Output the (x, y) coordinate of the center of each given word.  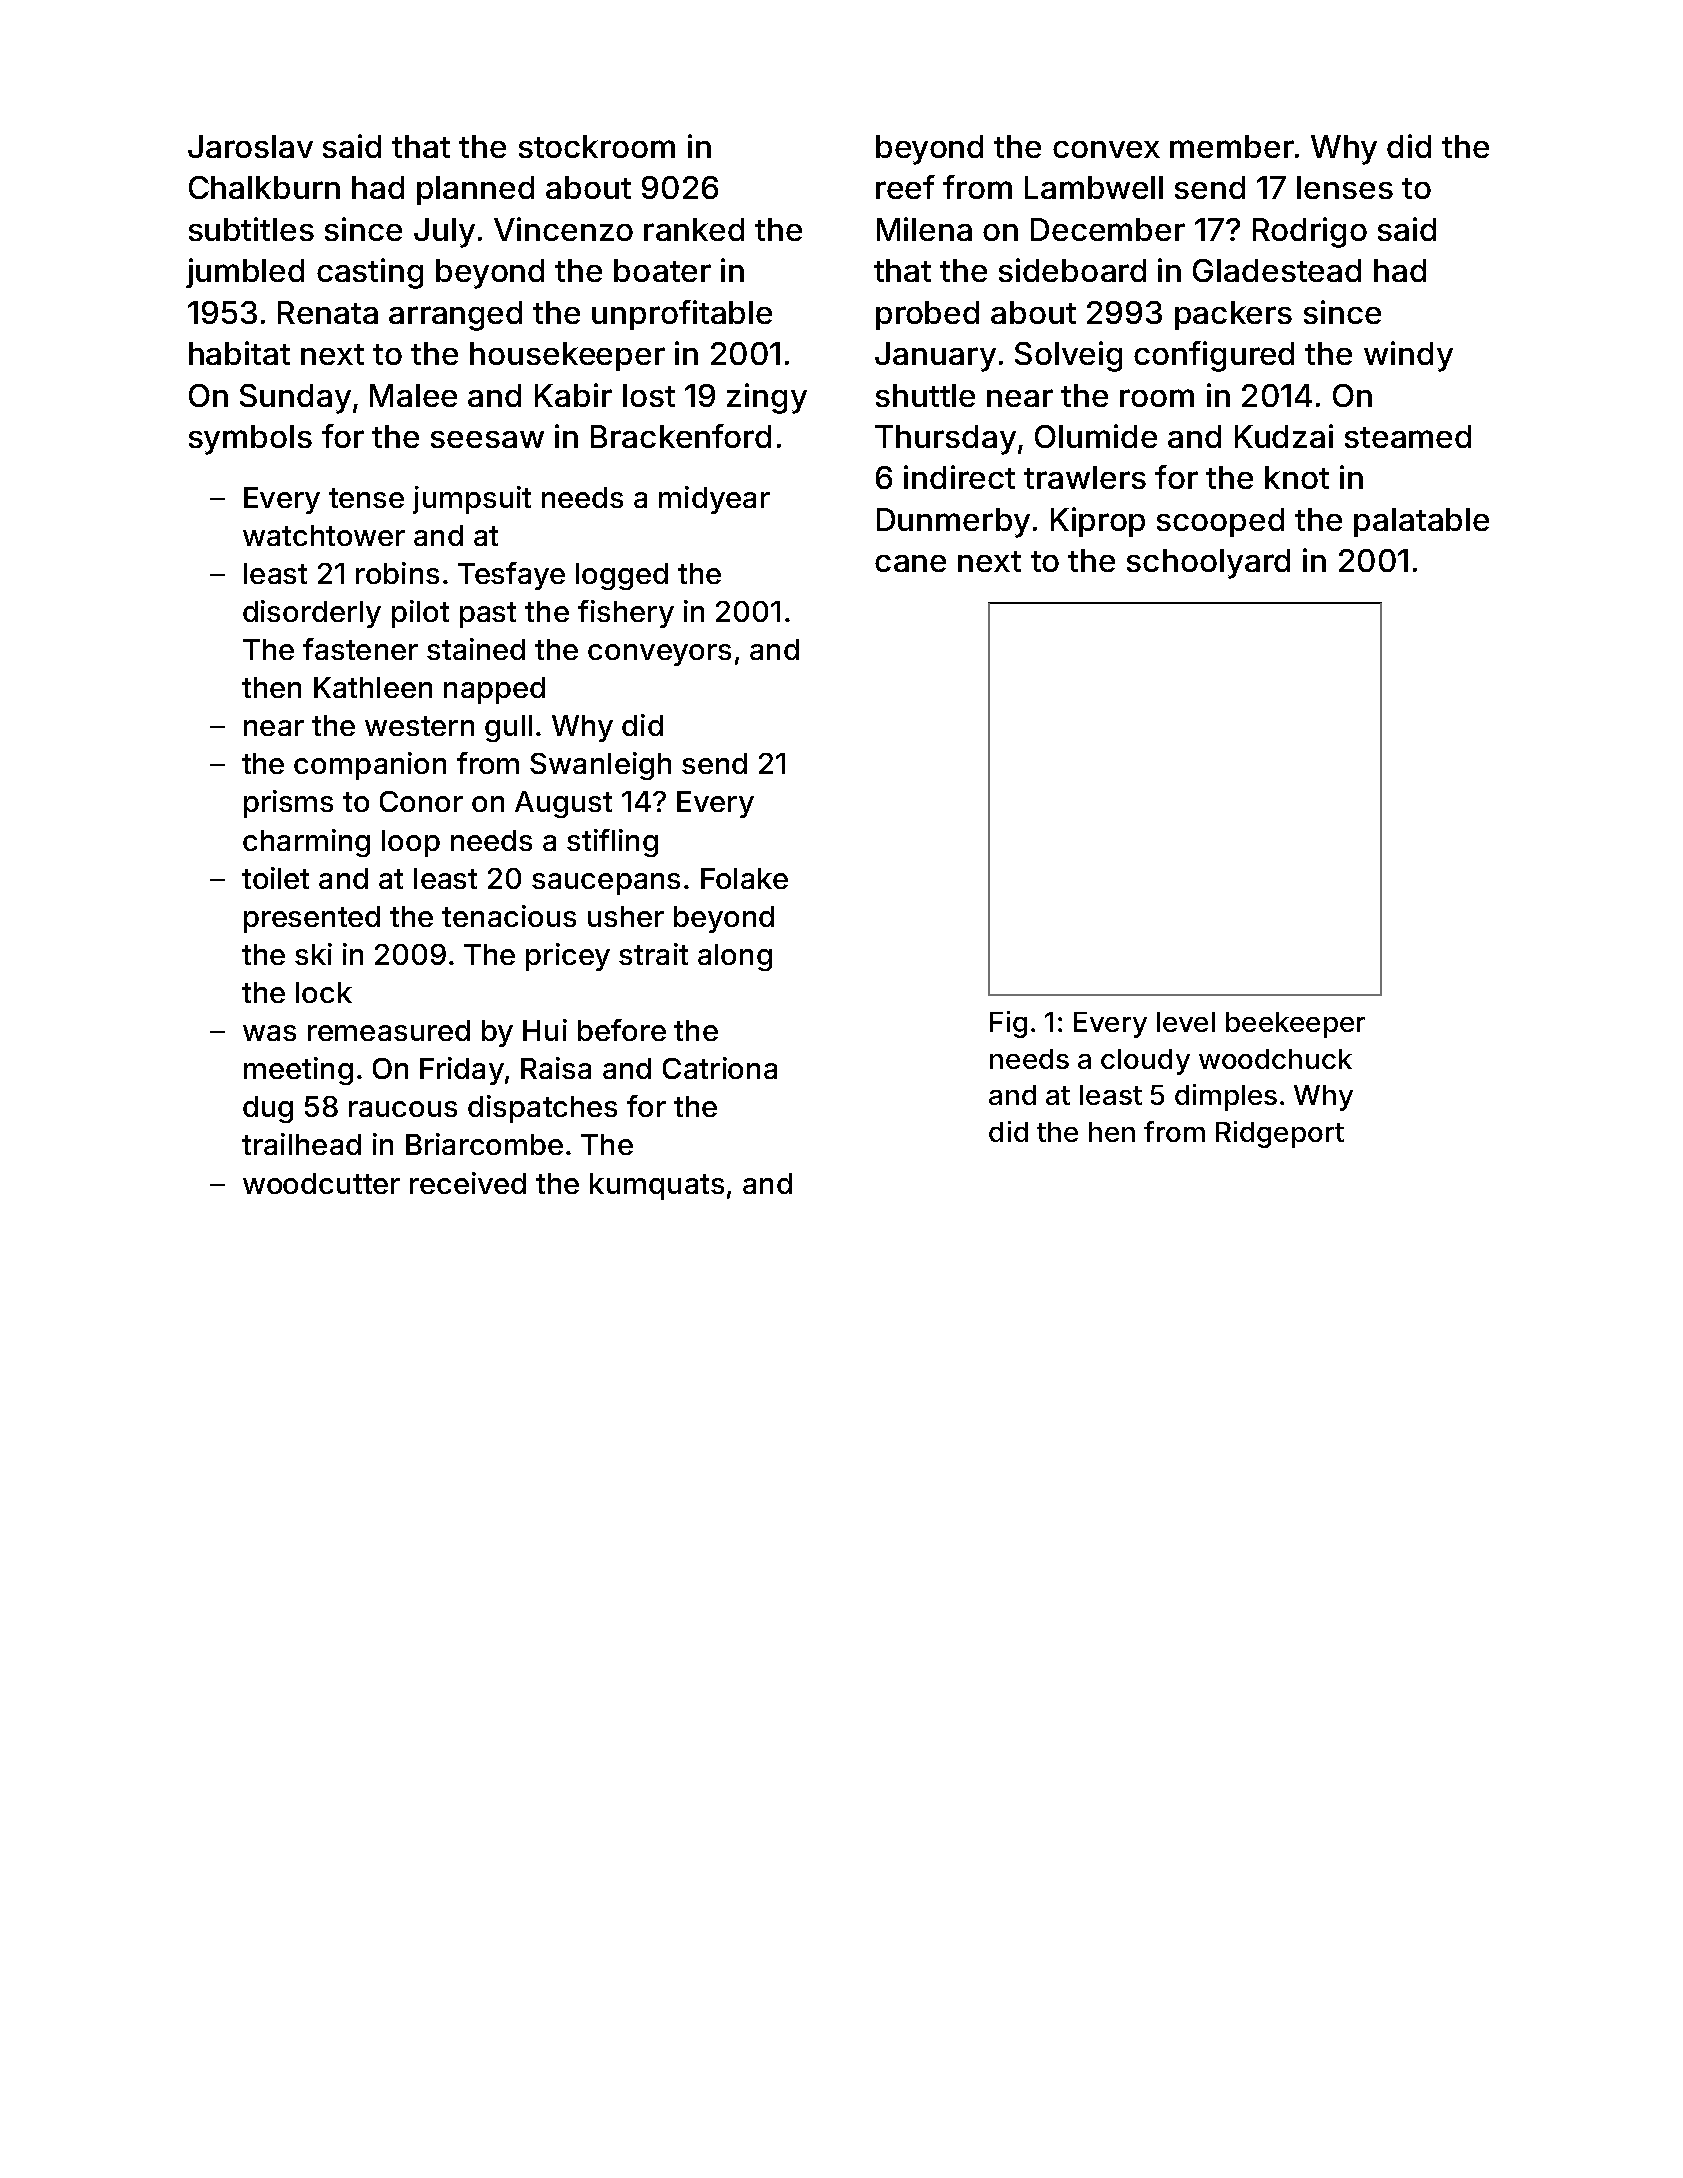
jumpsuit (472, 500)
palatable (1421, 522)
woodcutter (321, 1183)
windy (1408, 356)
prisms (288, 804)
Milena (924, 229)
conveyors (659, 655)
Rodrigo (1310, 232)
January (935, 357)
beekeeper (1295, 1025)
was (269, 1033)
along (735, 957)
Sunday (295, 399)
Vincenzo (563, 229)
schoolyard (1208, 564)
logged (622, 576)
